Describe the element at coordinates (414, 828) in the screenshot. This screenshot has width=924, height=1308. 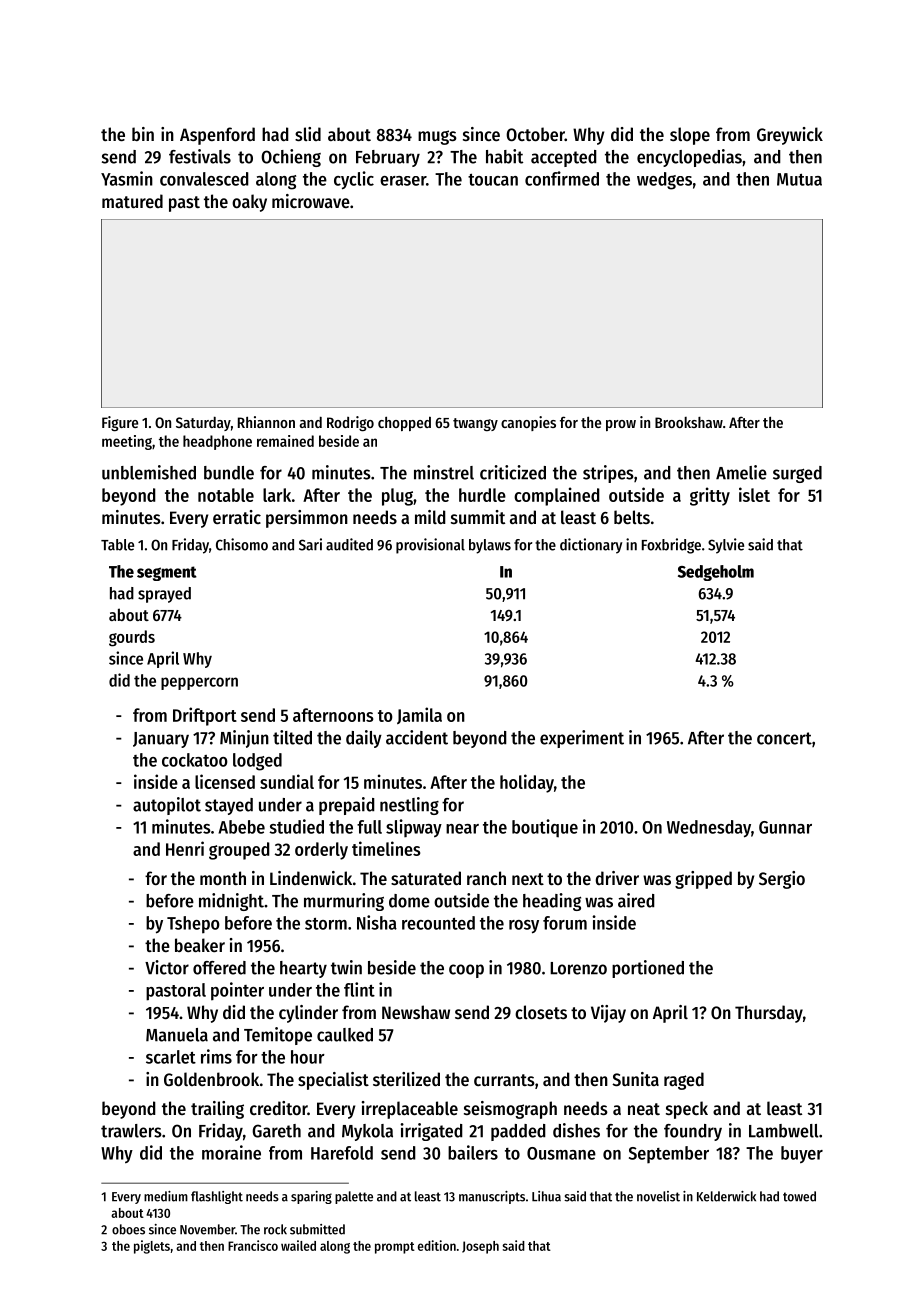
I see `slipway` at that location.
